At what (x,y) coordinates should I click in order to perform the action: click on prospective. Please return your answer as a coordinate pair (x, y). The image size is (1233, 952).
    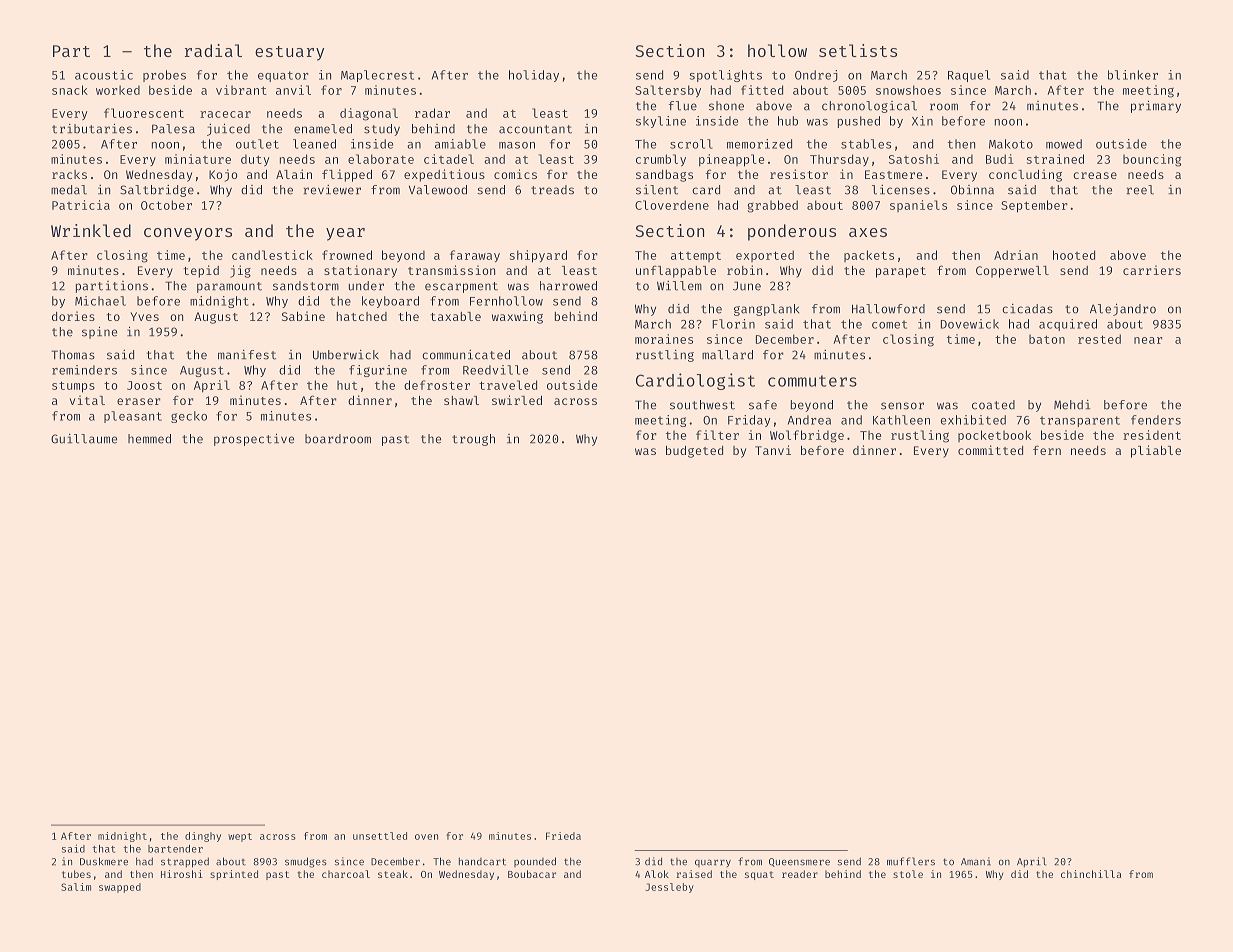
    Looking at the image, I should click on (254, 439).
